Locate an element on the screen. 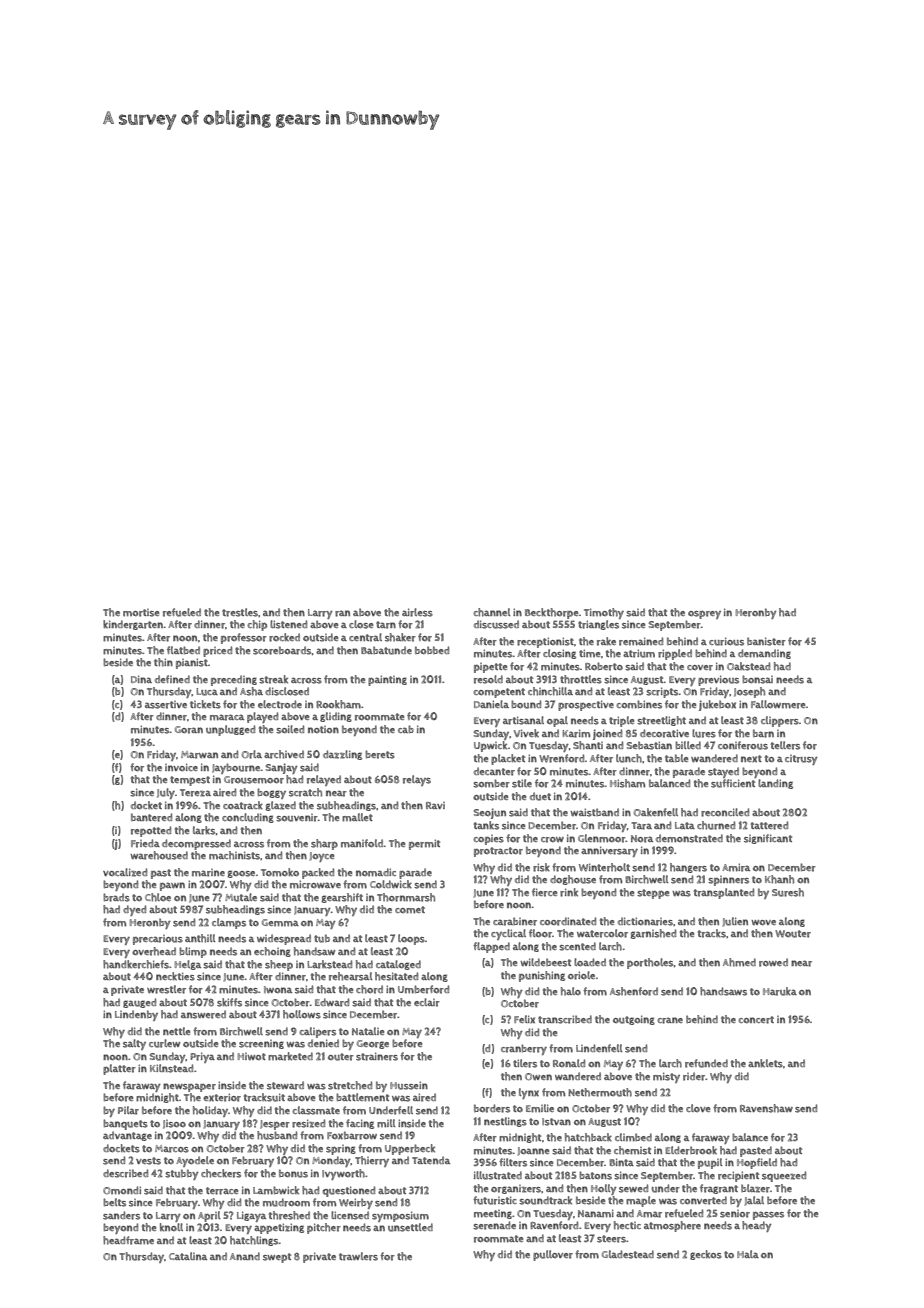 The height and width of the screenshot is (1308, 924). platter is located at coordinates (119, 1069).
